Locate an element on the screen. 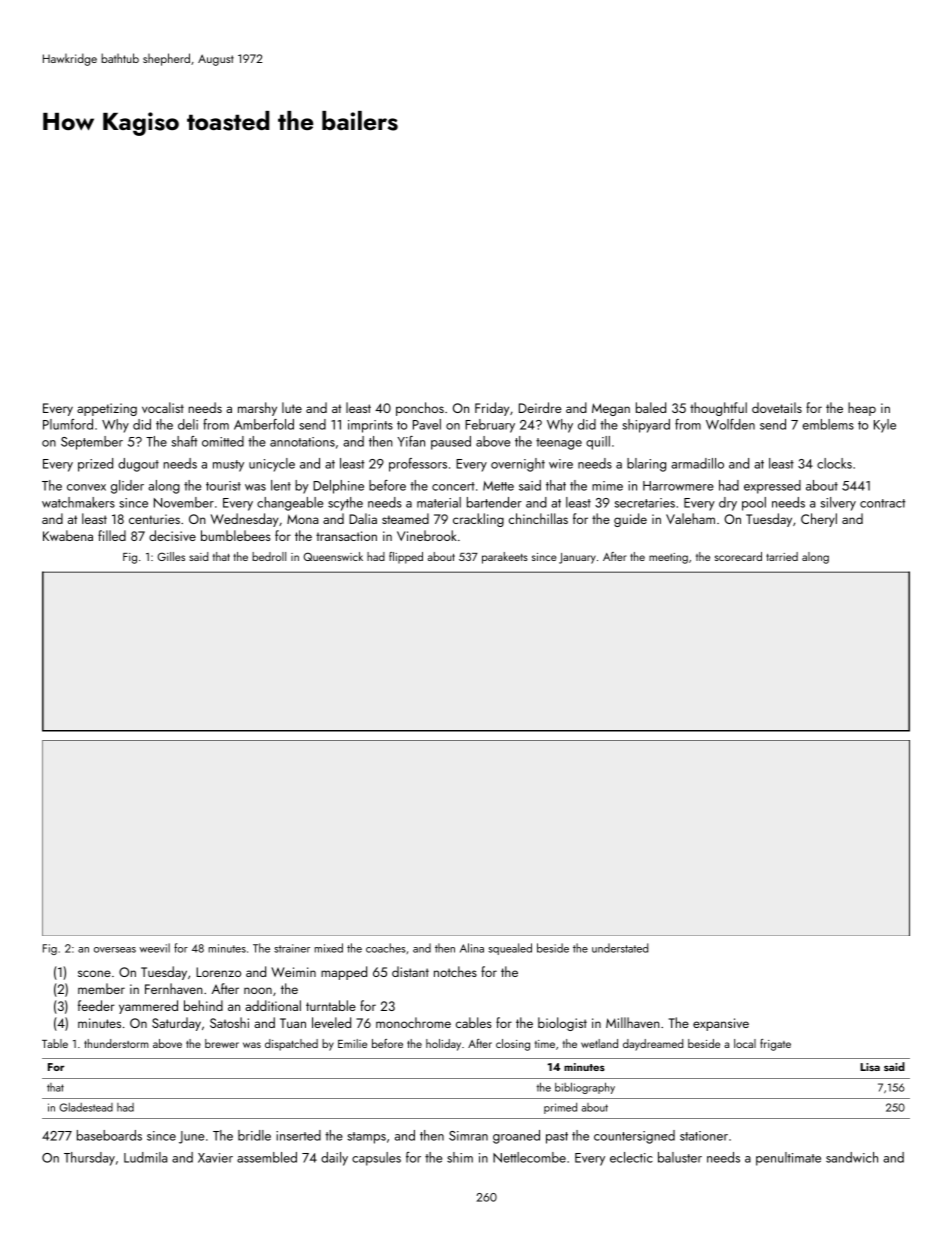 The height and width of the screenshot is (1233, 952). Queenswick is located at coordinates (333, 556).
